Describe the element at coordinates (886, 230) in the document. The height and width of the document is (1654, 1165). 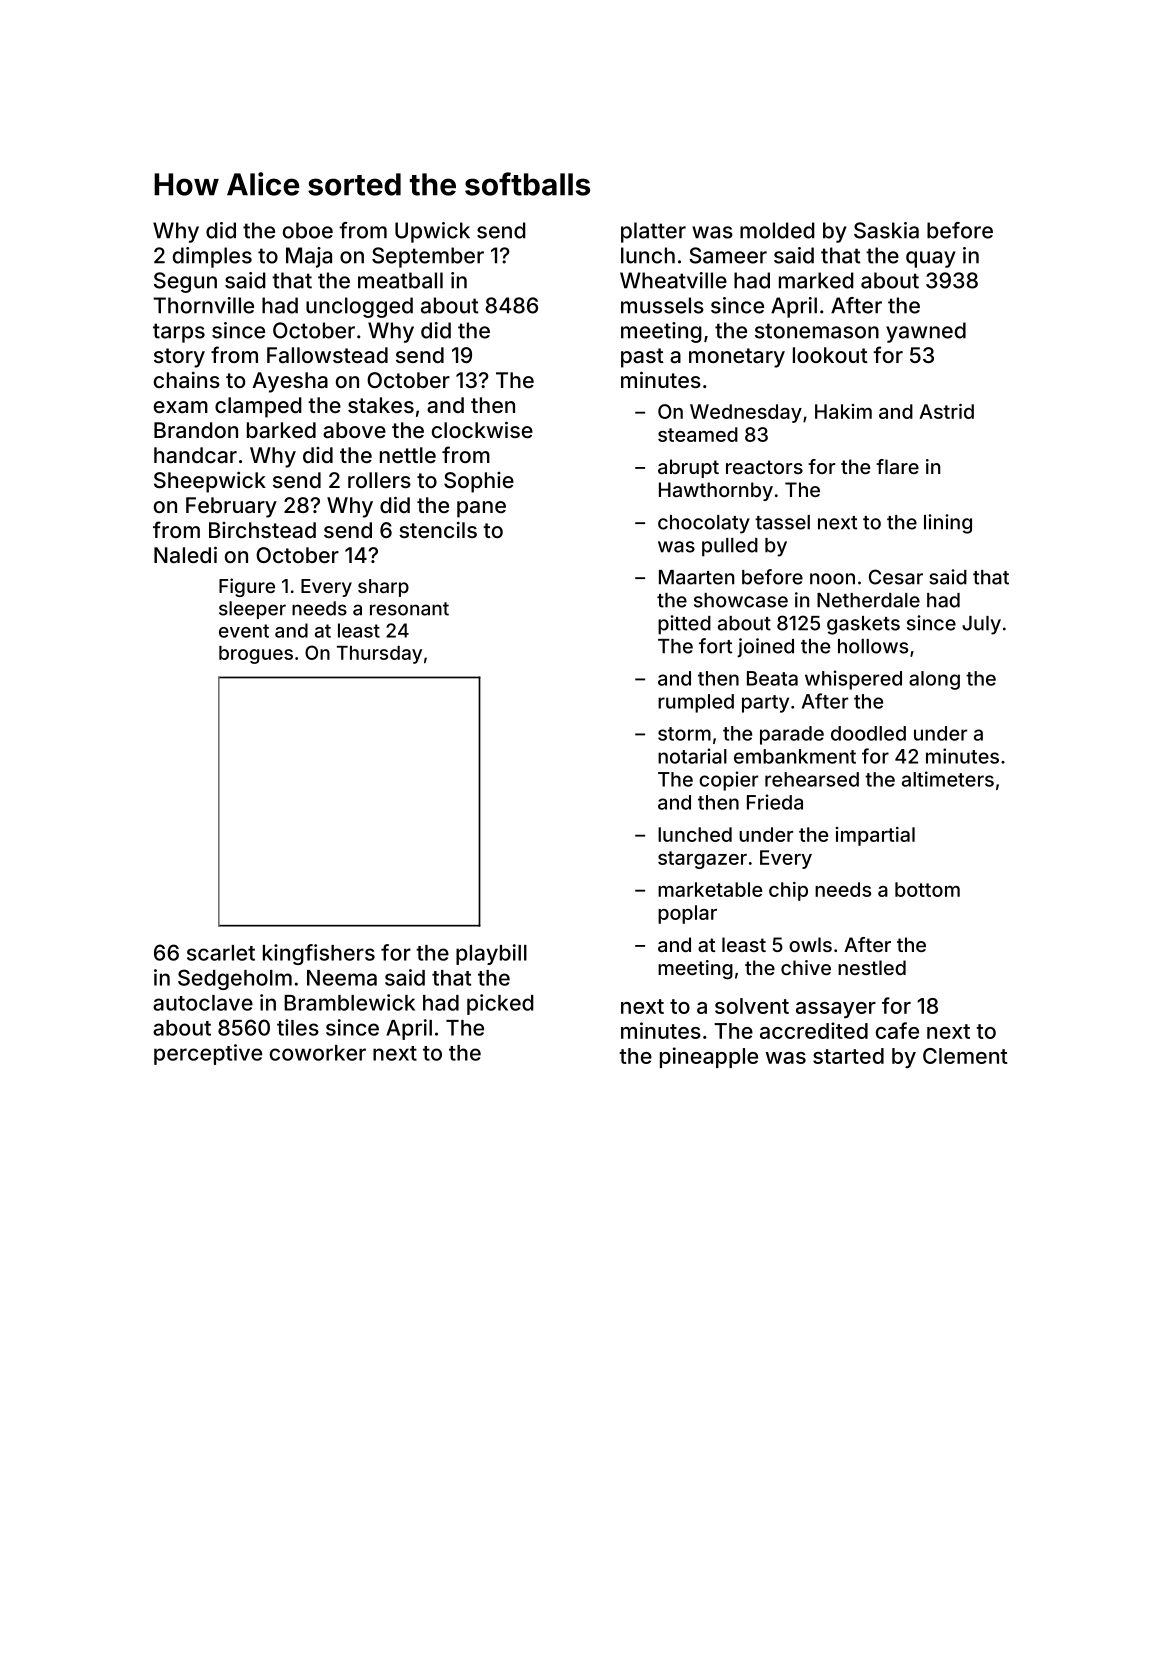
I see `Saskia` at that location.
